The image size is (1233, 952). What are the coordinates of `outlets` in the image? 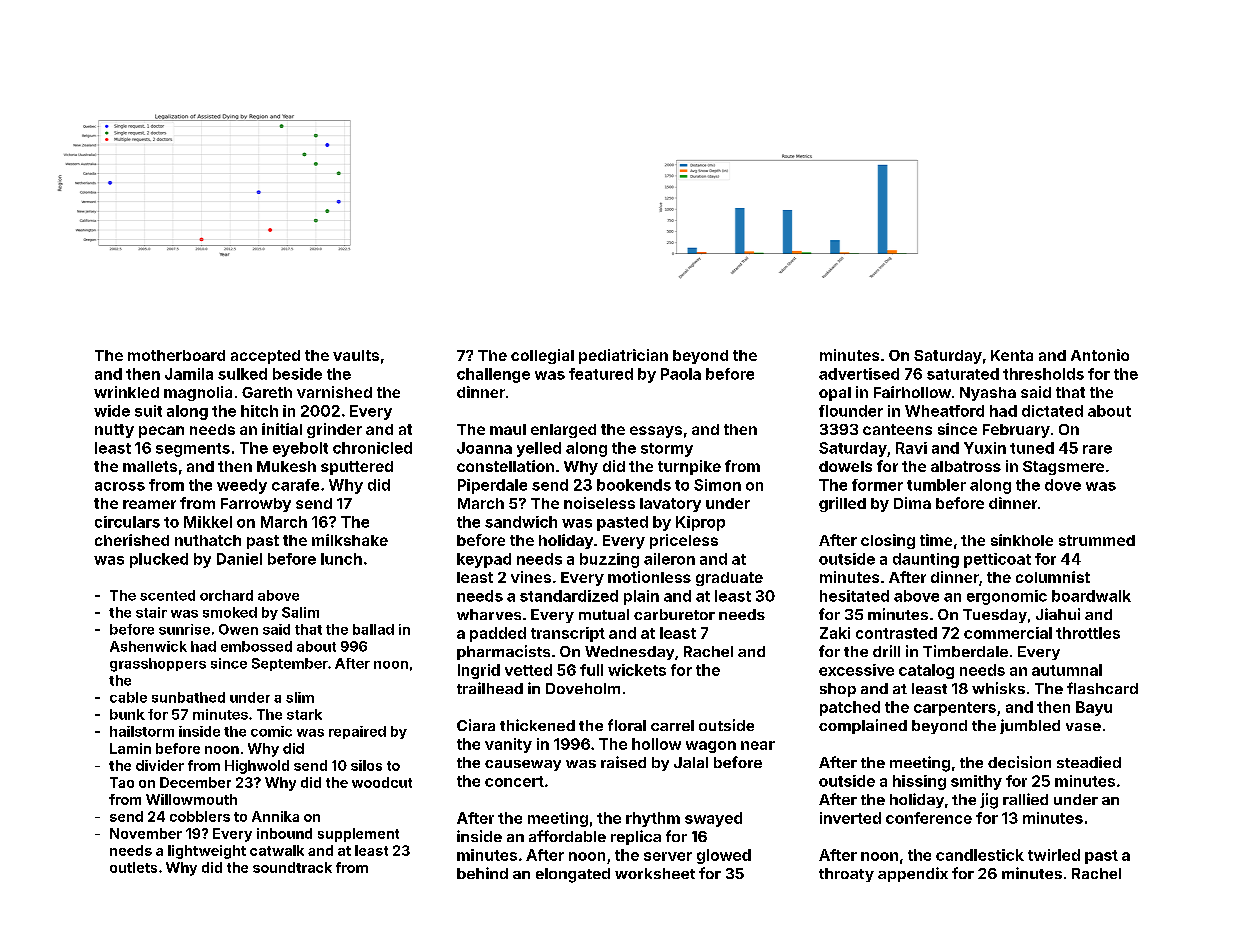 It's located at (133, 867).
